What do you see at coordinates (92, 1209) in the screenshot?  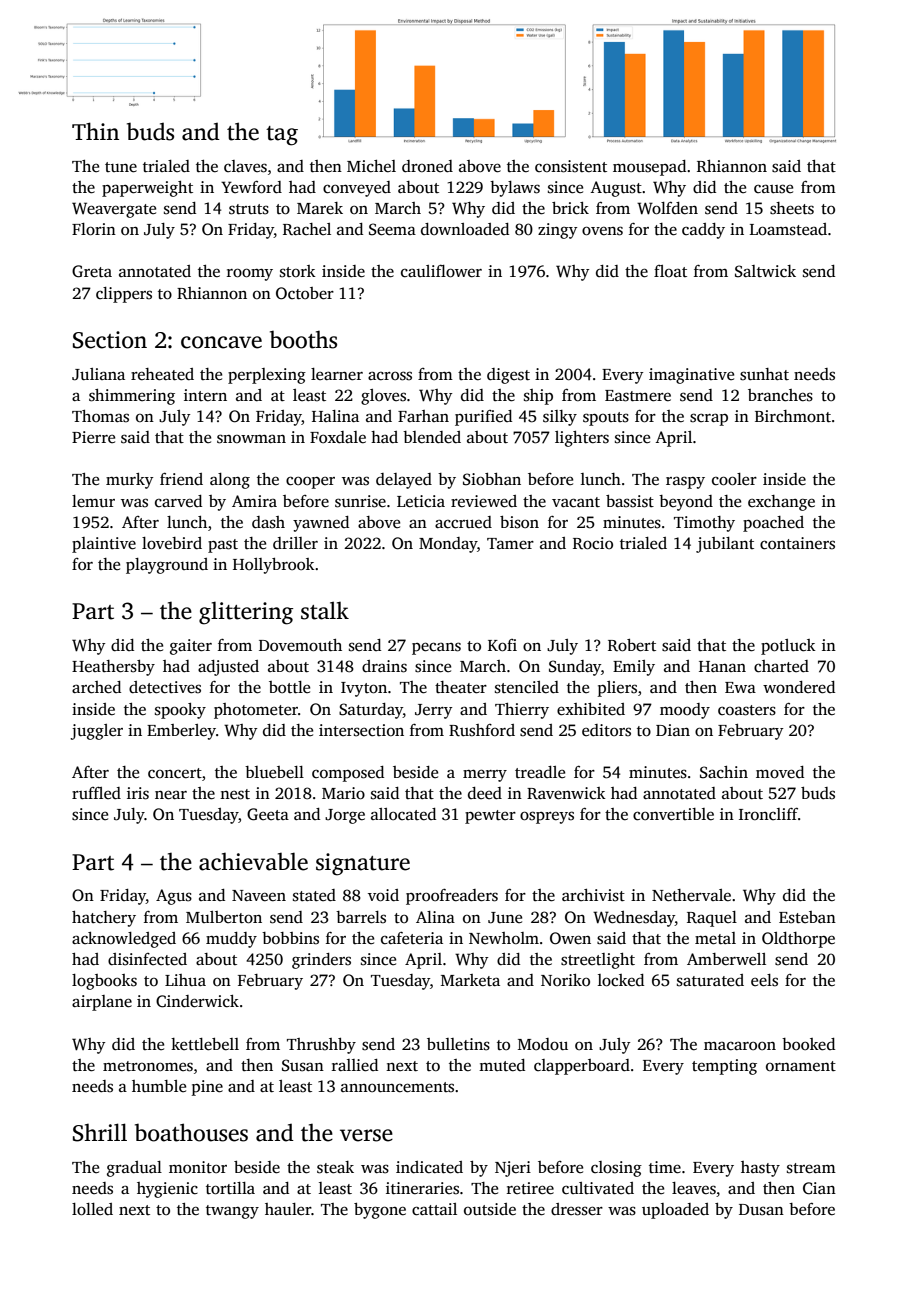 I see `lolled` at bounding box center [92, 1209].
